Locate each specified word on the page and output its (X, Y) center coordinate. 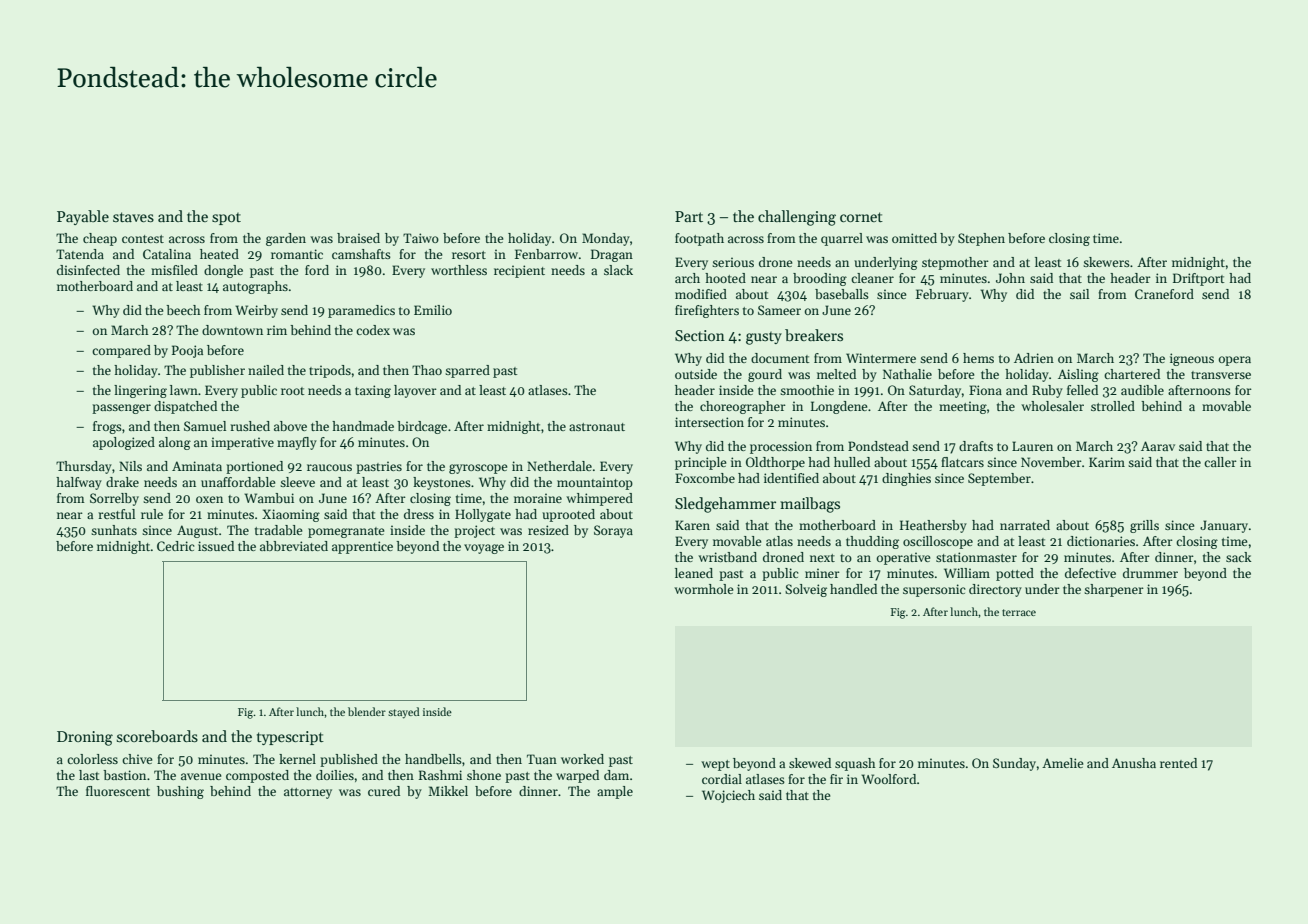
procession (781, 447)
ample (615, 792)
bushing (180, 792)
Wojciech (728, 796)
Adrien (1034, 358)
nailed (266, 370)
